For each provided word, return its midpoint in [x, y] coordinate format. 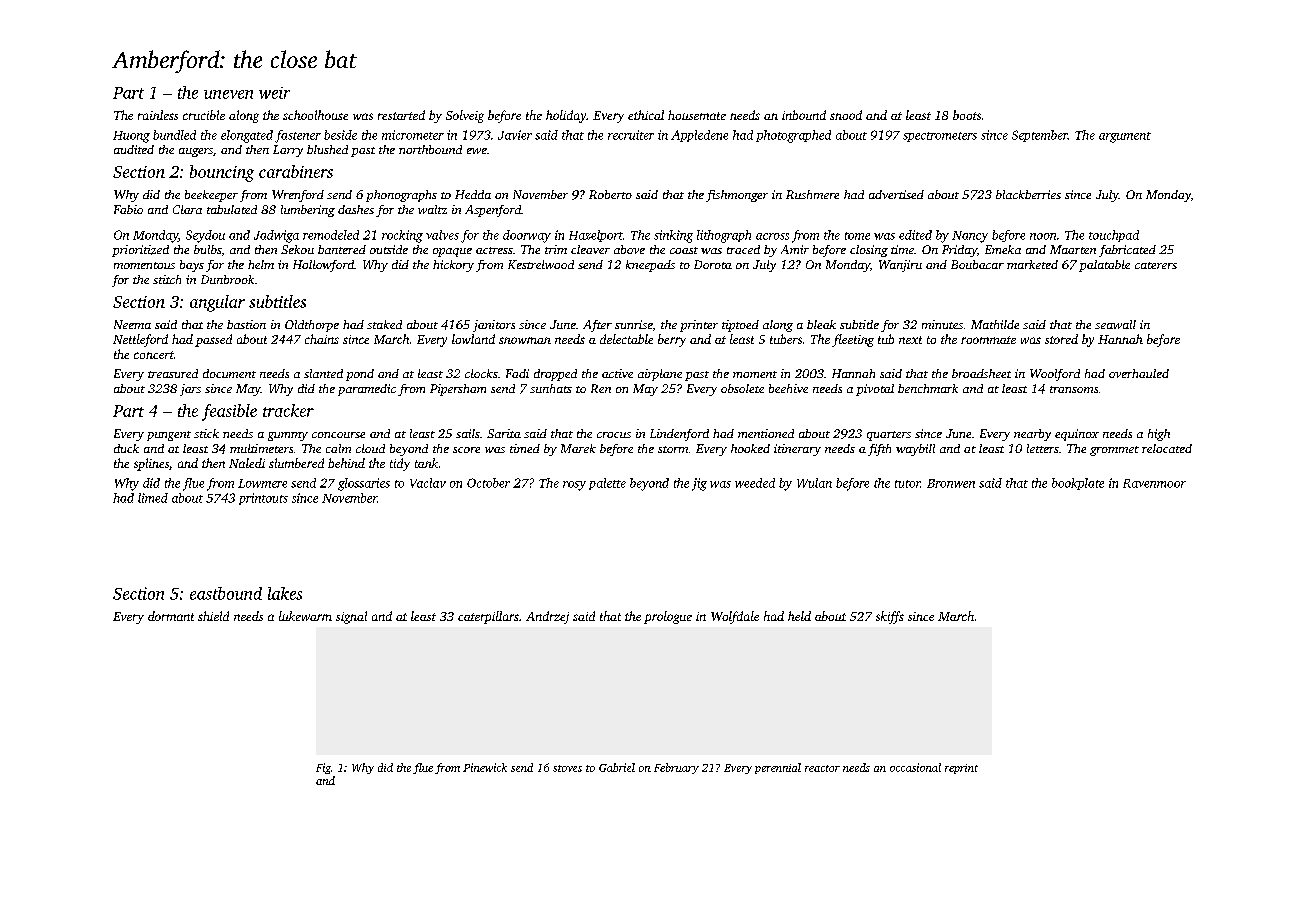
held [799, 616]
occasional [915, 767]
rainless [158, 115]
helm [261, 264]
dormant [171, 616]
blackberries [1028, 194]
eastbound [226, 593]
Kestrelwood [541, 264]
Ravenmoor [1154, 483]
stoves [567, 768]
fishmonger [737, 196]
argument [1125, 137]
